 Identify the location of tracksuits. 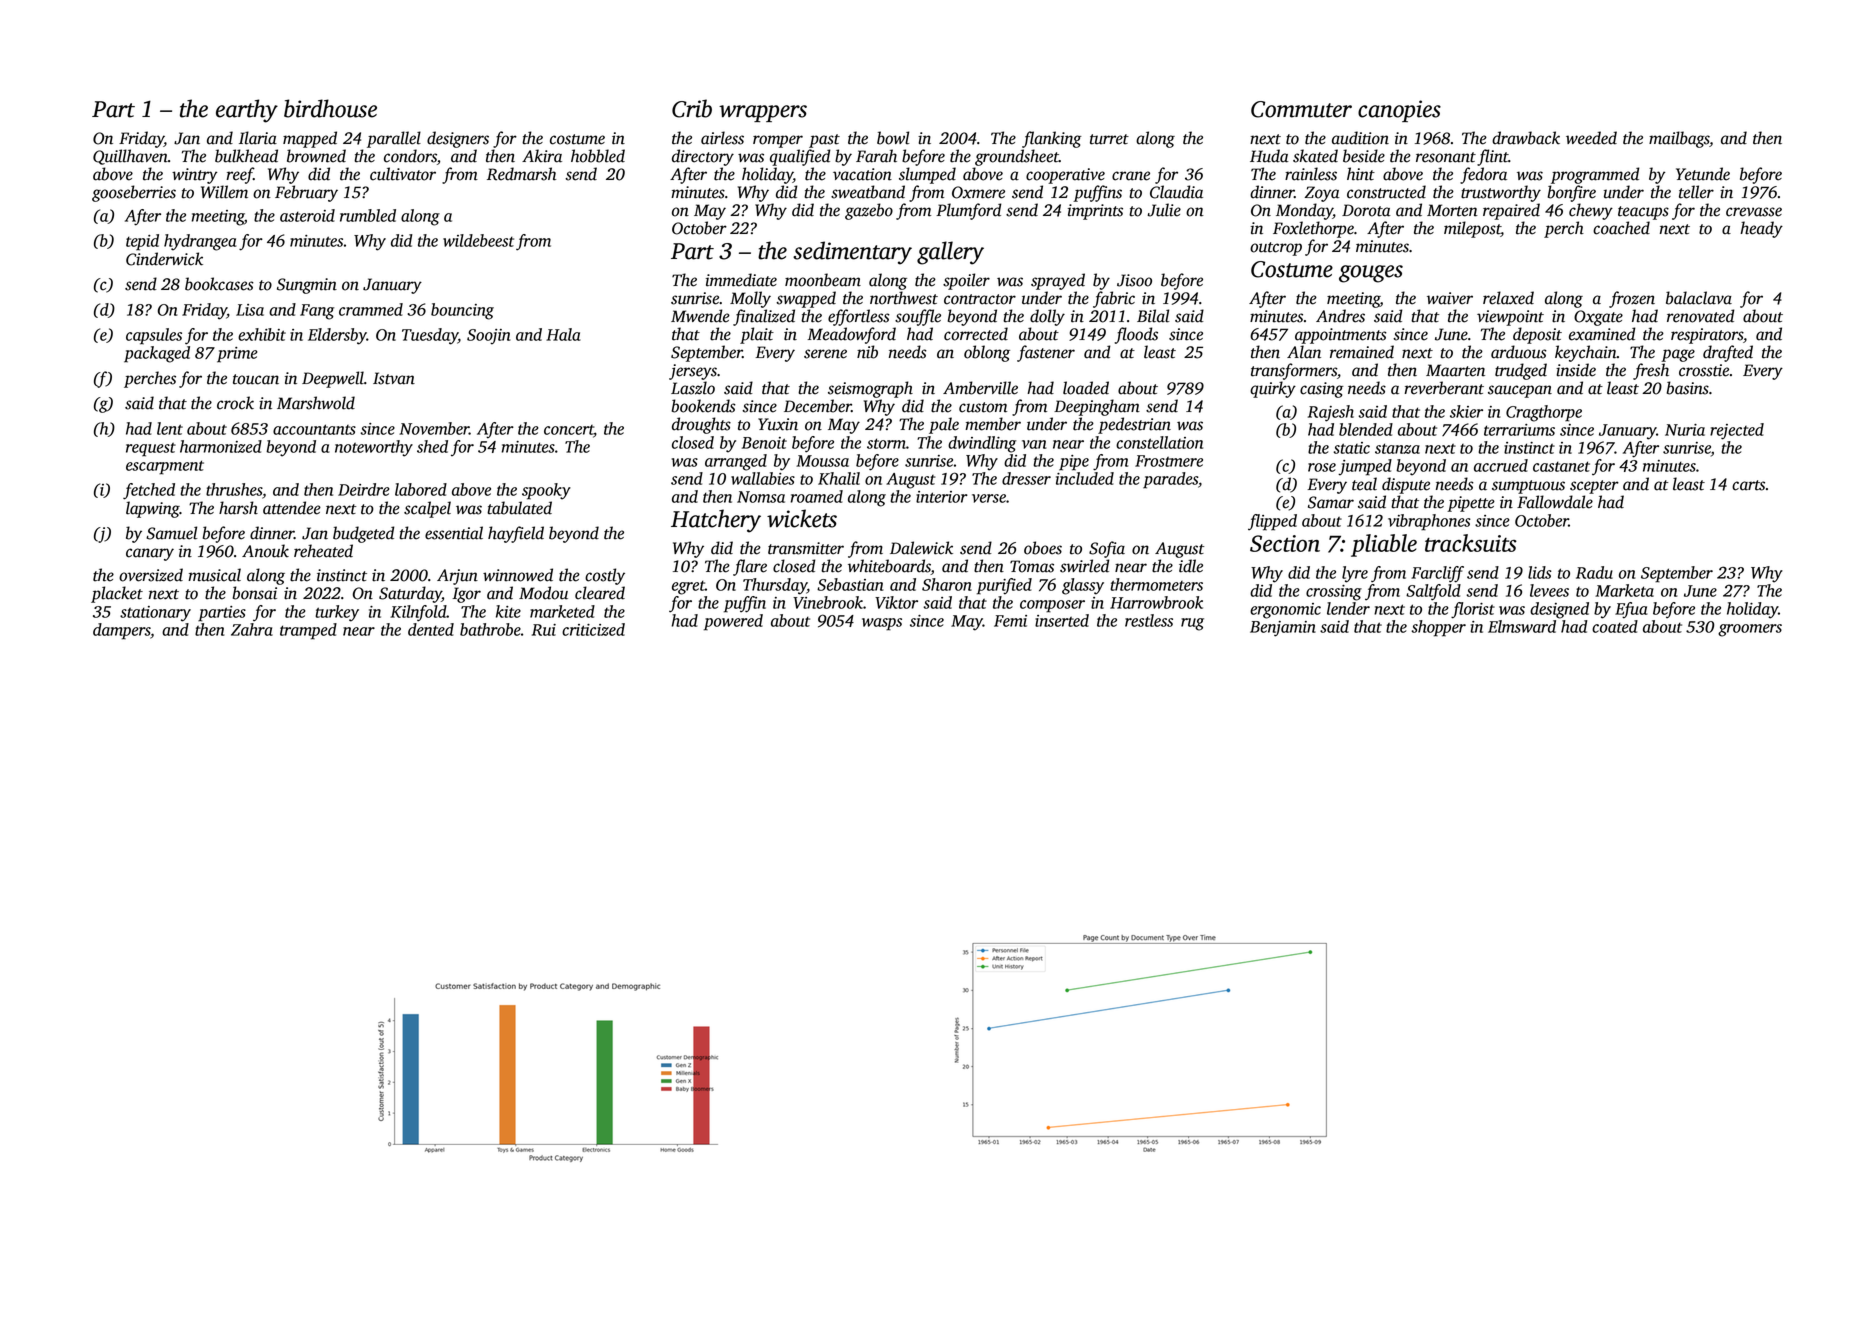
(1471, 543).
